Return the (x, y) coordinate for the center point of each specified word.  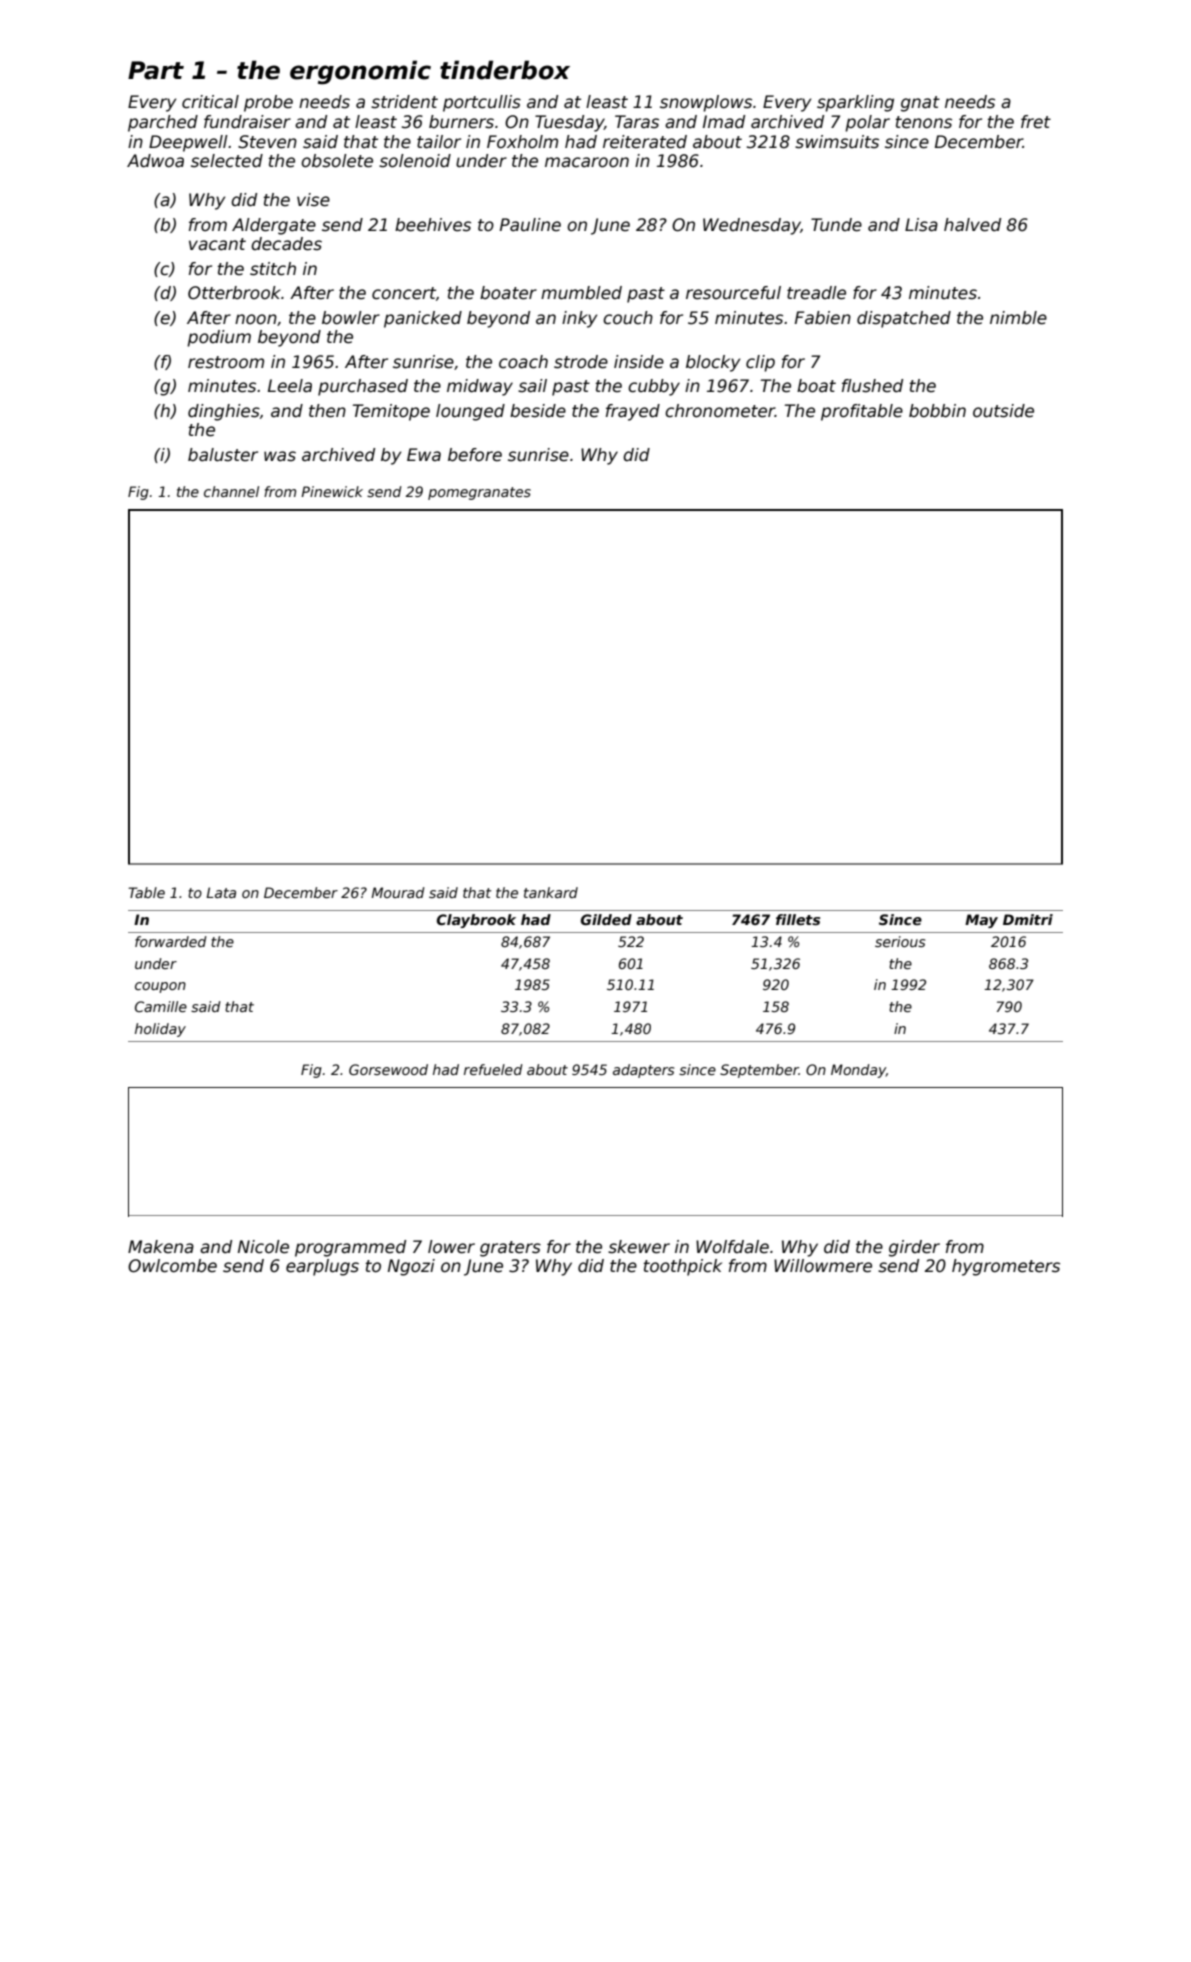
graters (510, 1249)
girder (914, 1248)
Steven (267, 142)
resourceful (733, 293)
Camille (161, 1006)
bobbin (937, 411)
